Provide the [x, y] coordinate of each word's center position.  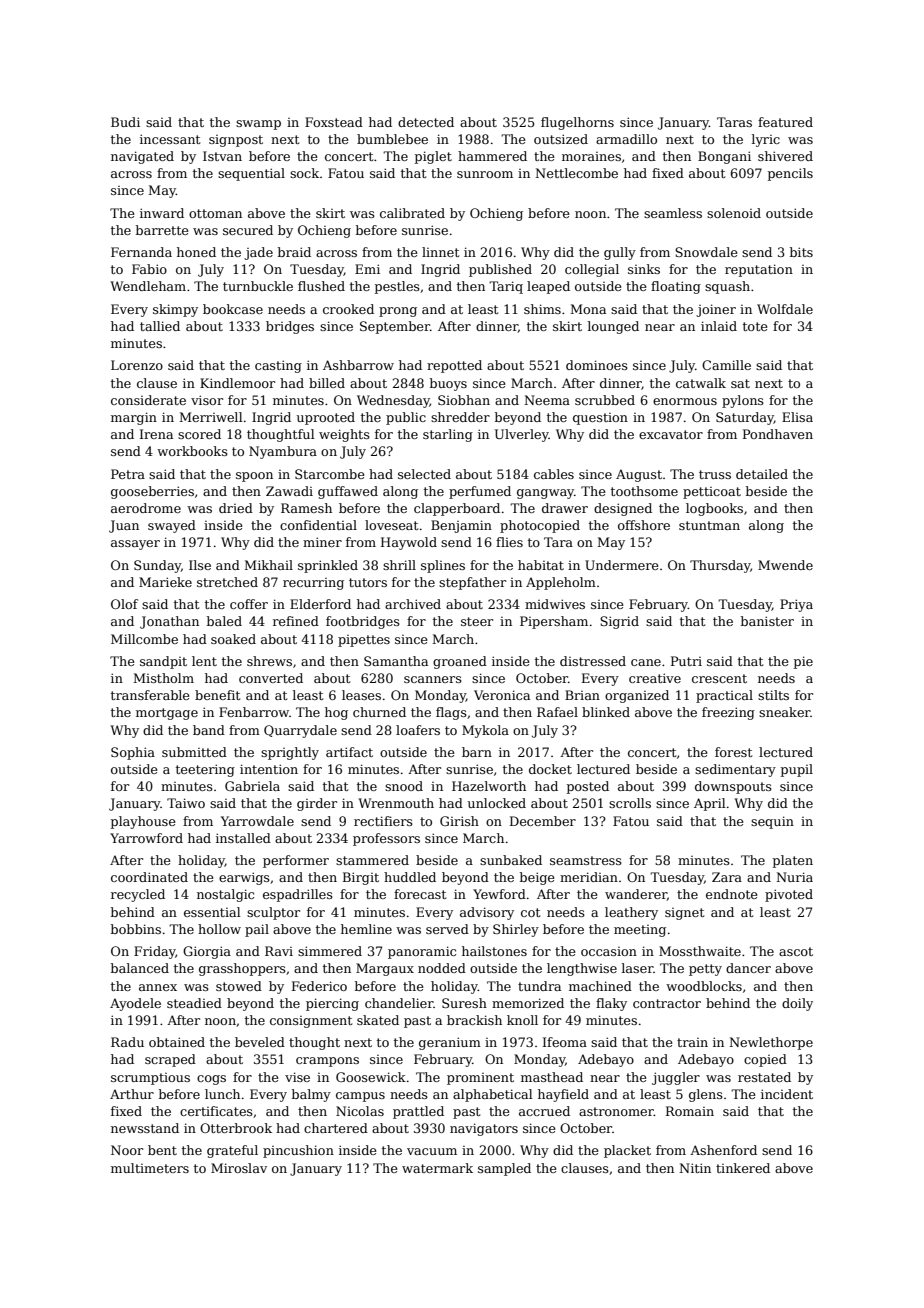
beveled [260, 1042]
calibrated [412, 213]
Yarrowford [146, 838]
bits [801, 252]
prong [398, 312]
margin [134, 418]
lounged [613, 327]
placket [627, 1151]
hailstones [494, 951]
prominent [480, 1079]
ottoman [215, 213]
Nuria [794, 877]
